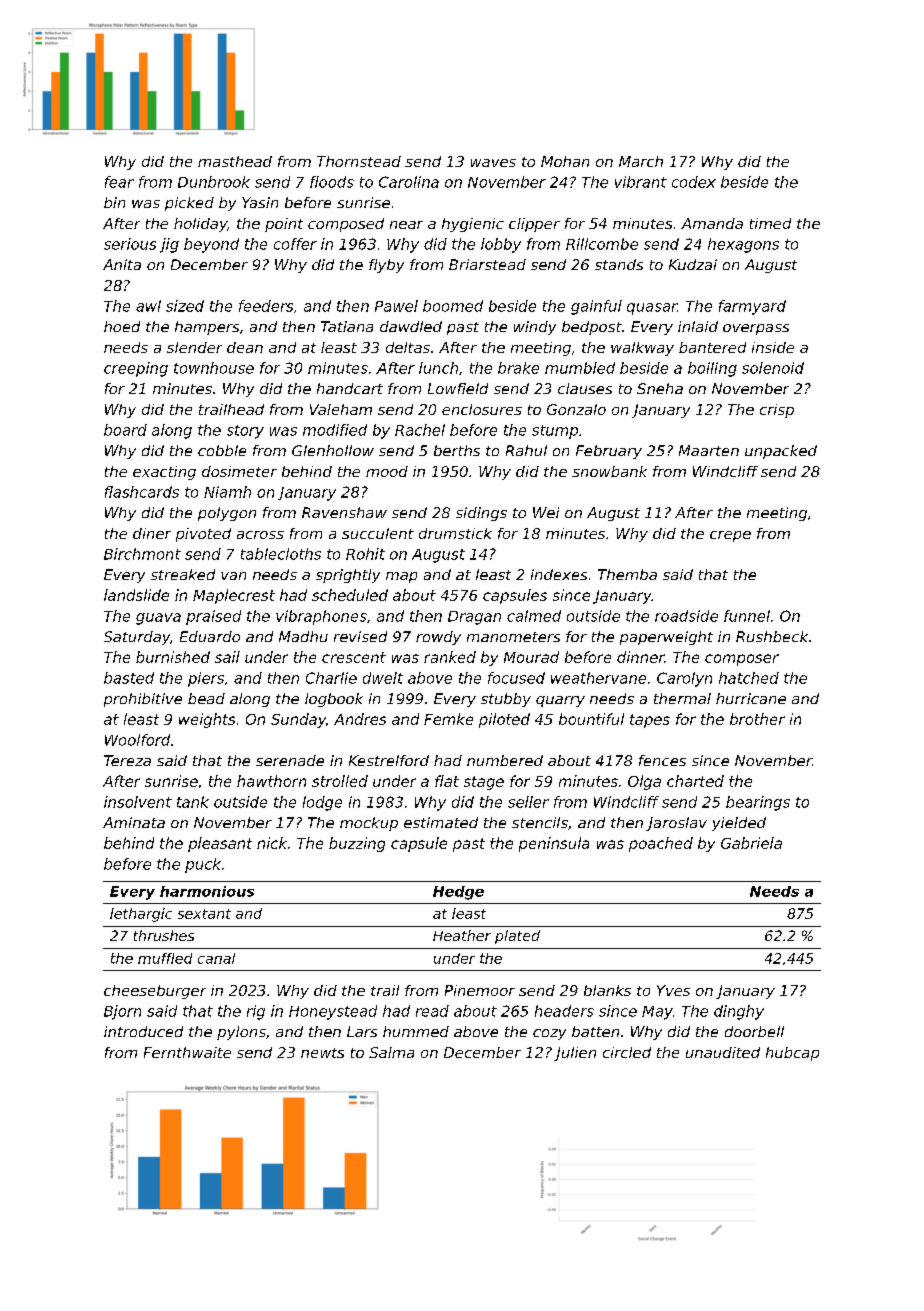 The image size is (924, 1311). What do you see at coordinates (235, 161) in the screenshot?
I see `masthead` at bounding box center [235, 161].
